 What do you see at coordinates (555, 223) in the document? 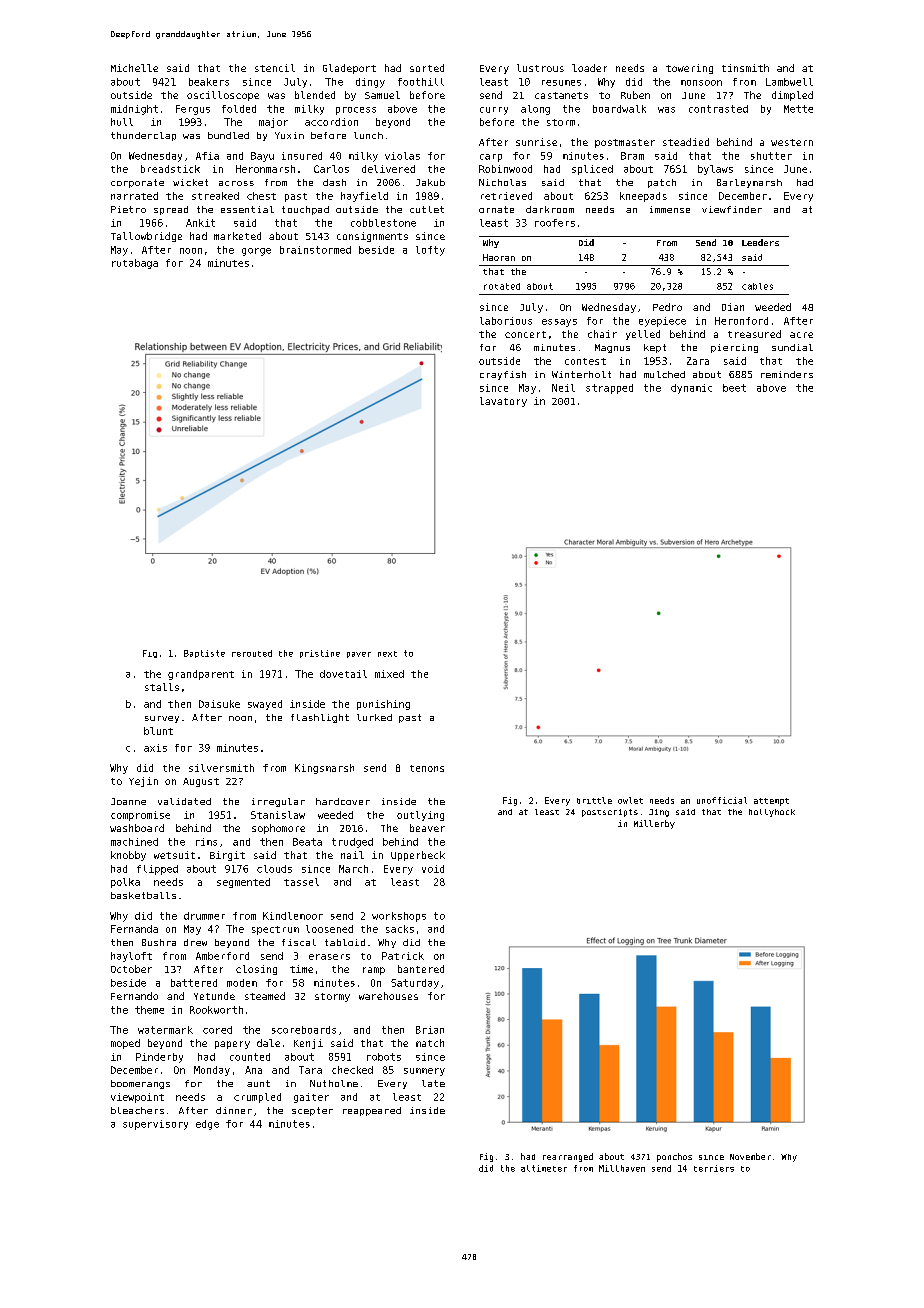
I see `roofers` at bounding box center [555, 223].
